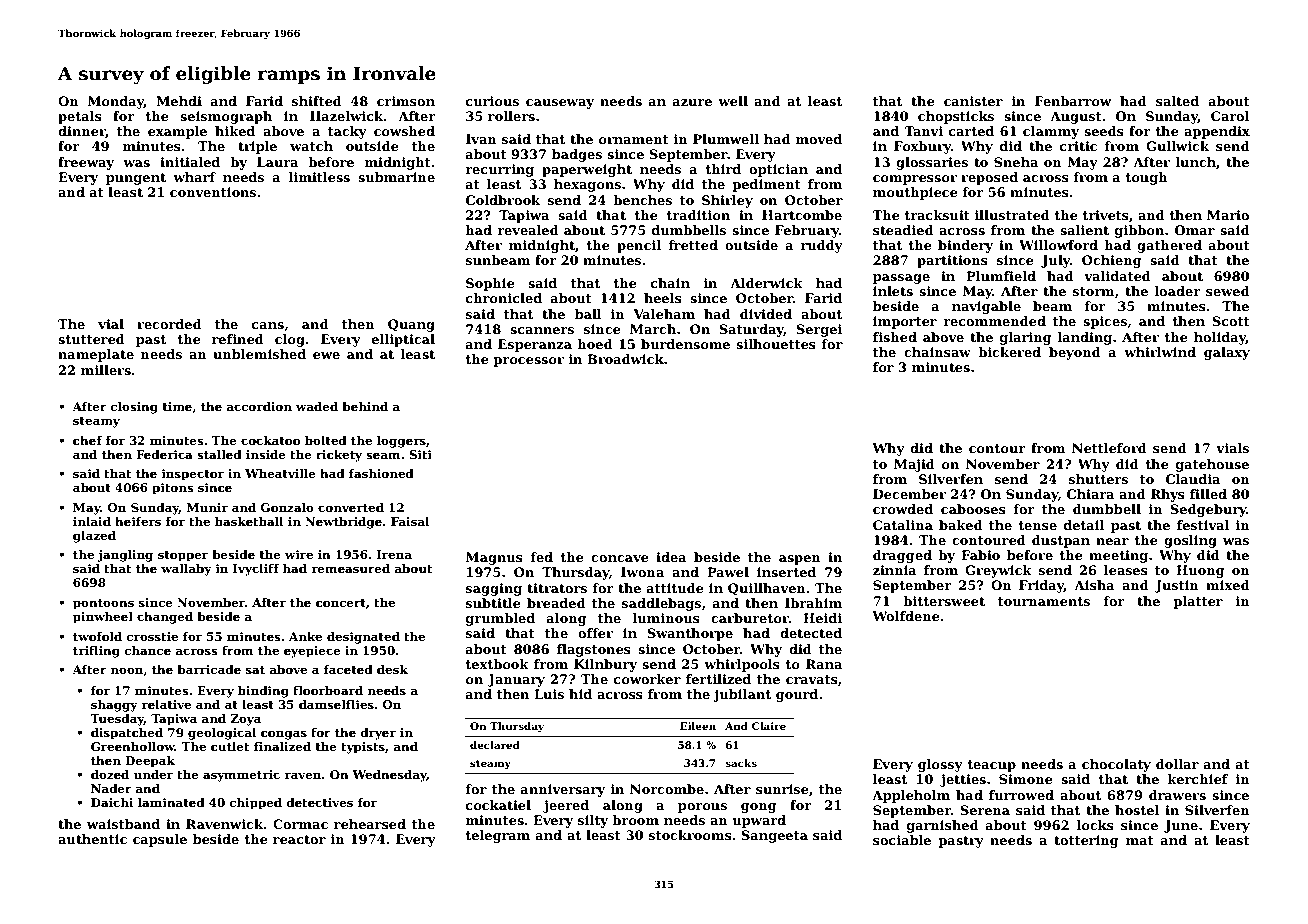 This image has height=924, width=1308. What do you see at coordinates (914, 465) in the image?
I see `Majid` at bounding box center [914, 465].
